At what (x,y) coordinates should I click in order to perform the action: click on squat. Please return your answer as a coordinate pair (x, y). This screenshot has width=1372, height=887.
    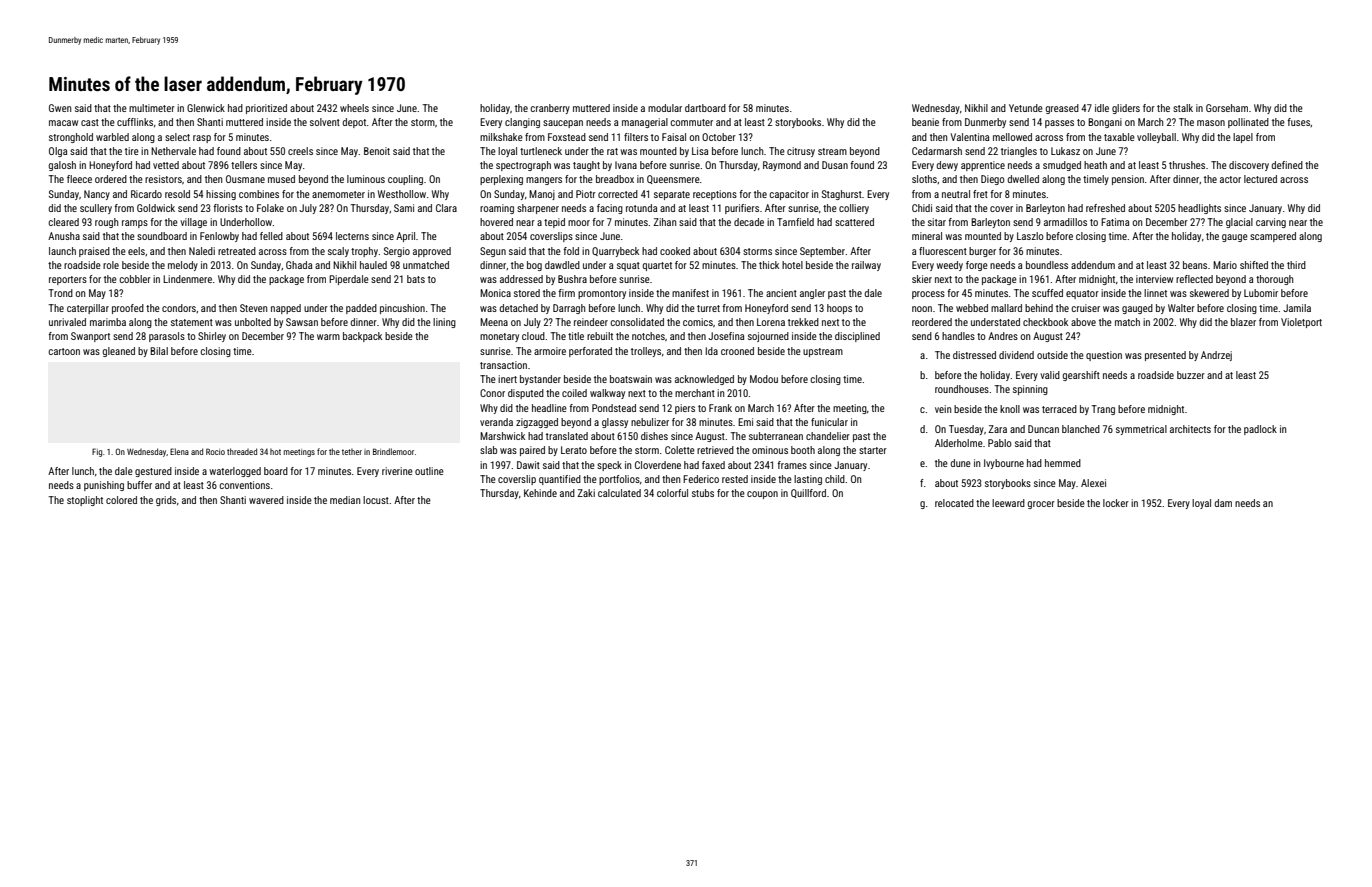
    Looking at the image, I should click on (628, 266).
